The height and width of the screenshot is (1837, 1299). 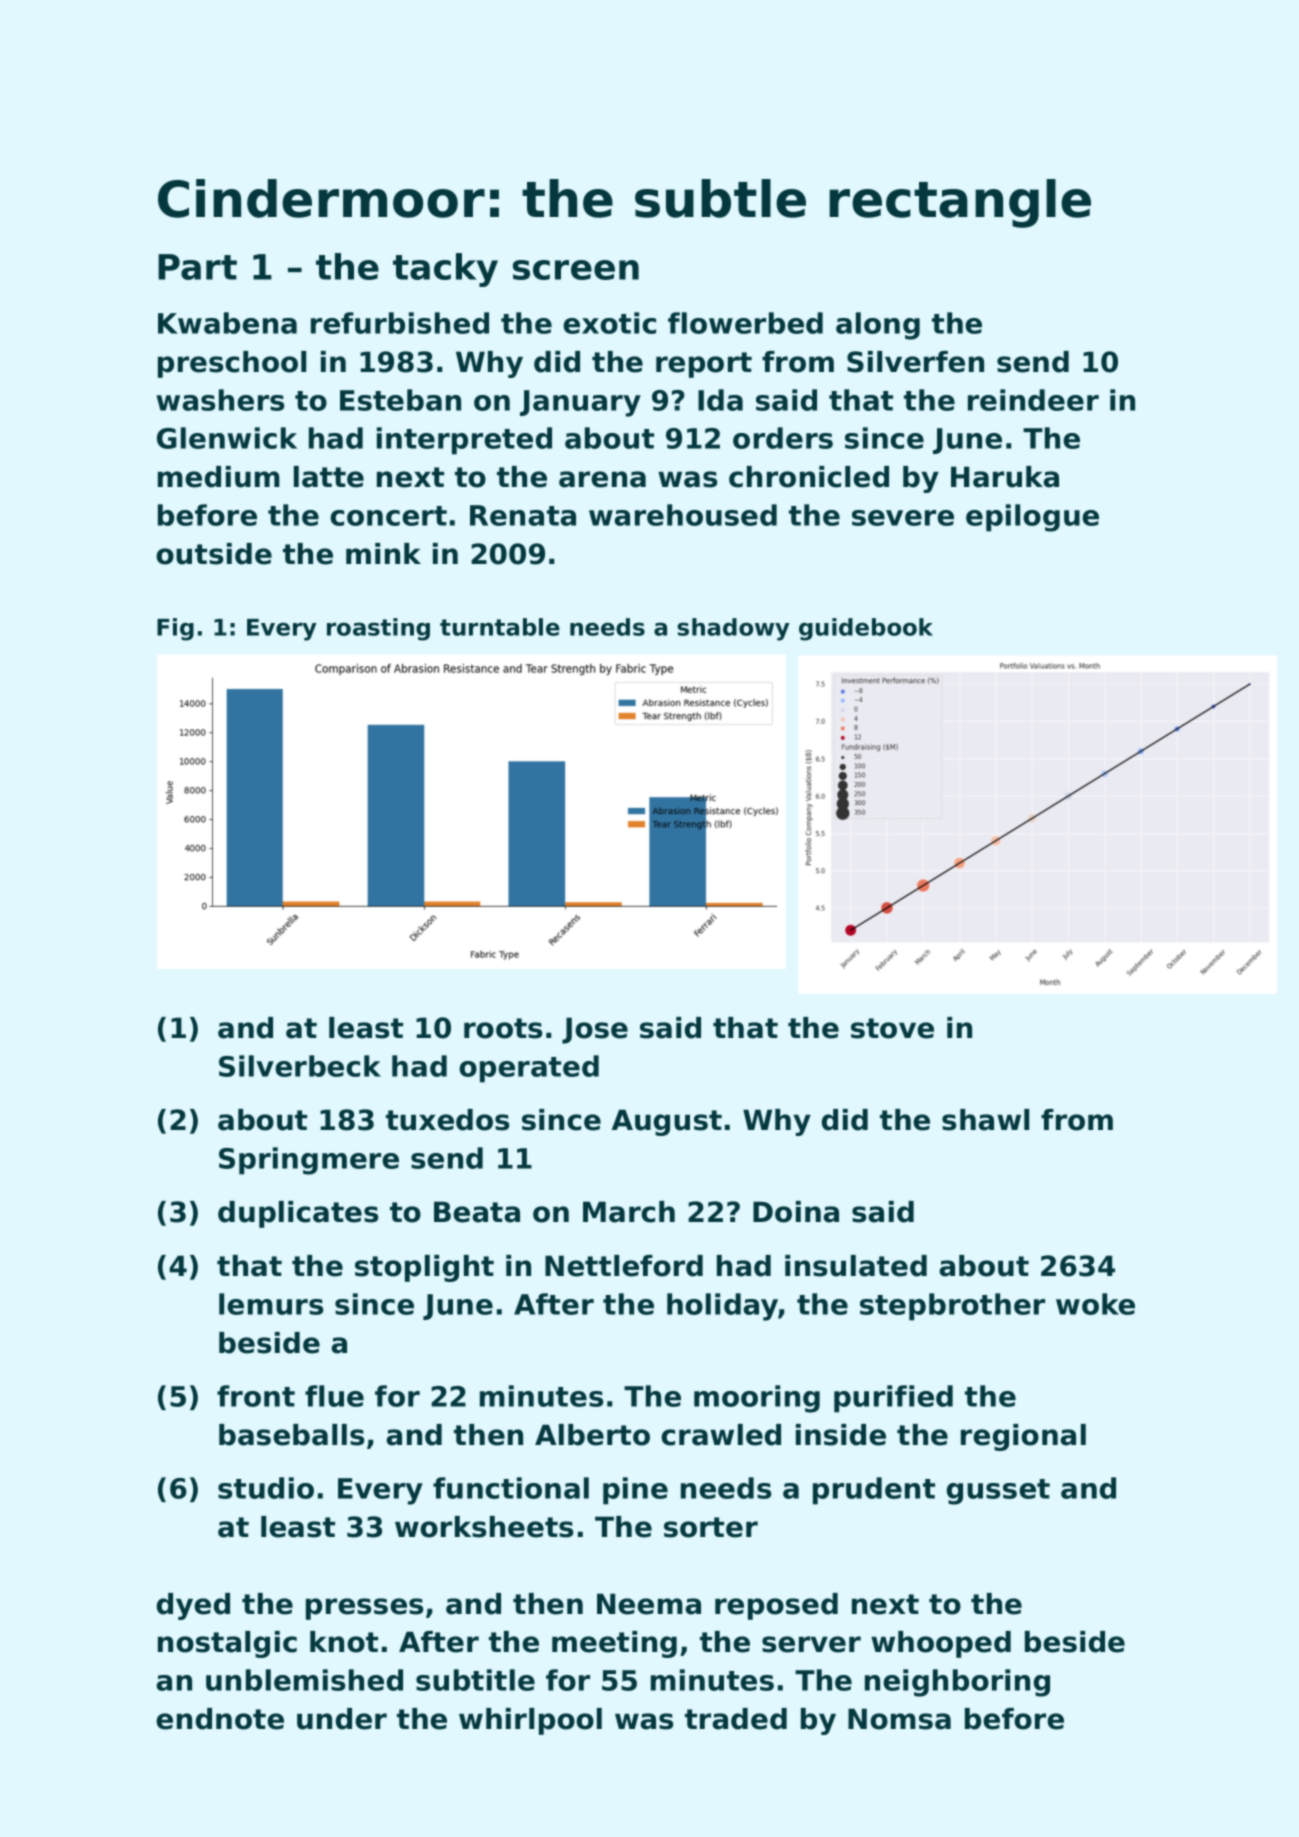 I want to click on Esteban, so click(x=400, y=400).
